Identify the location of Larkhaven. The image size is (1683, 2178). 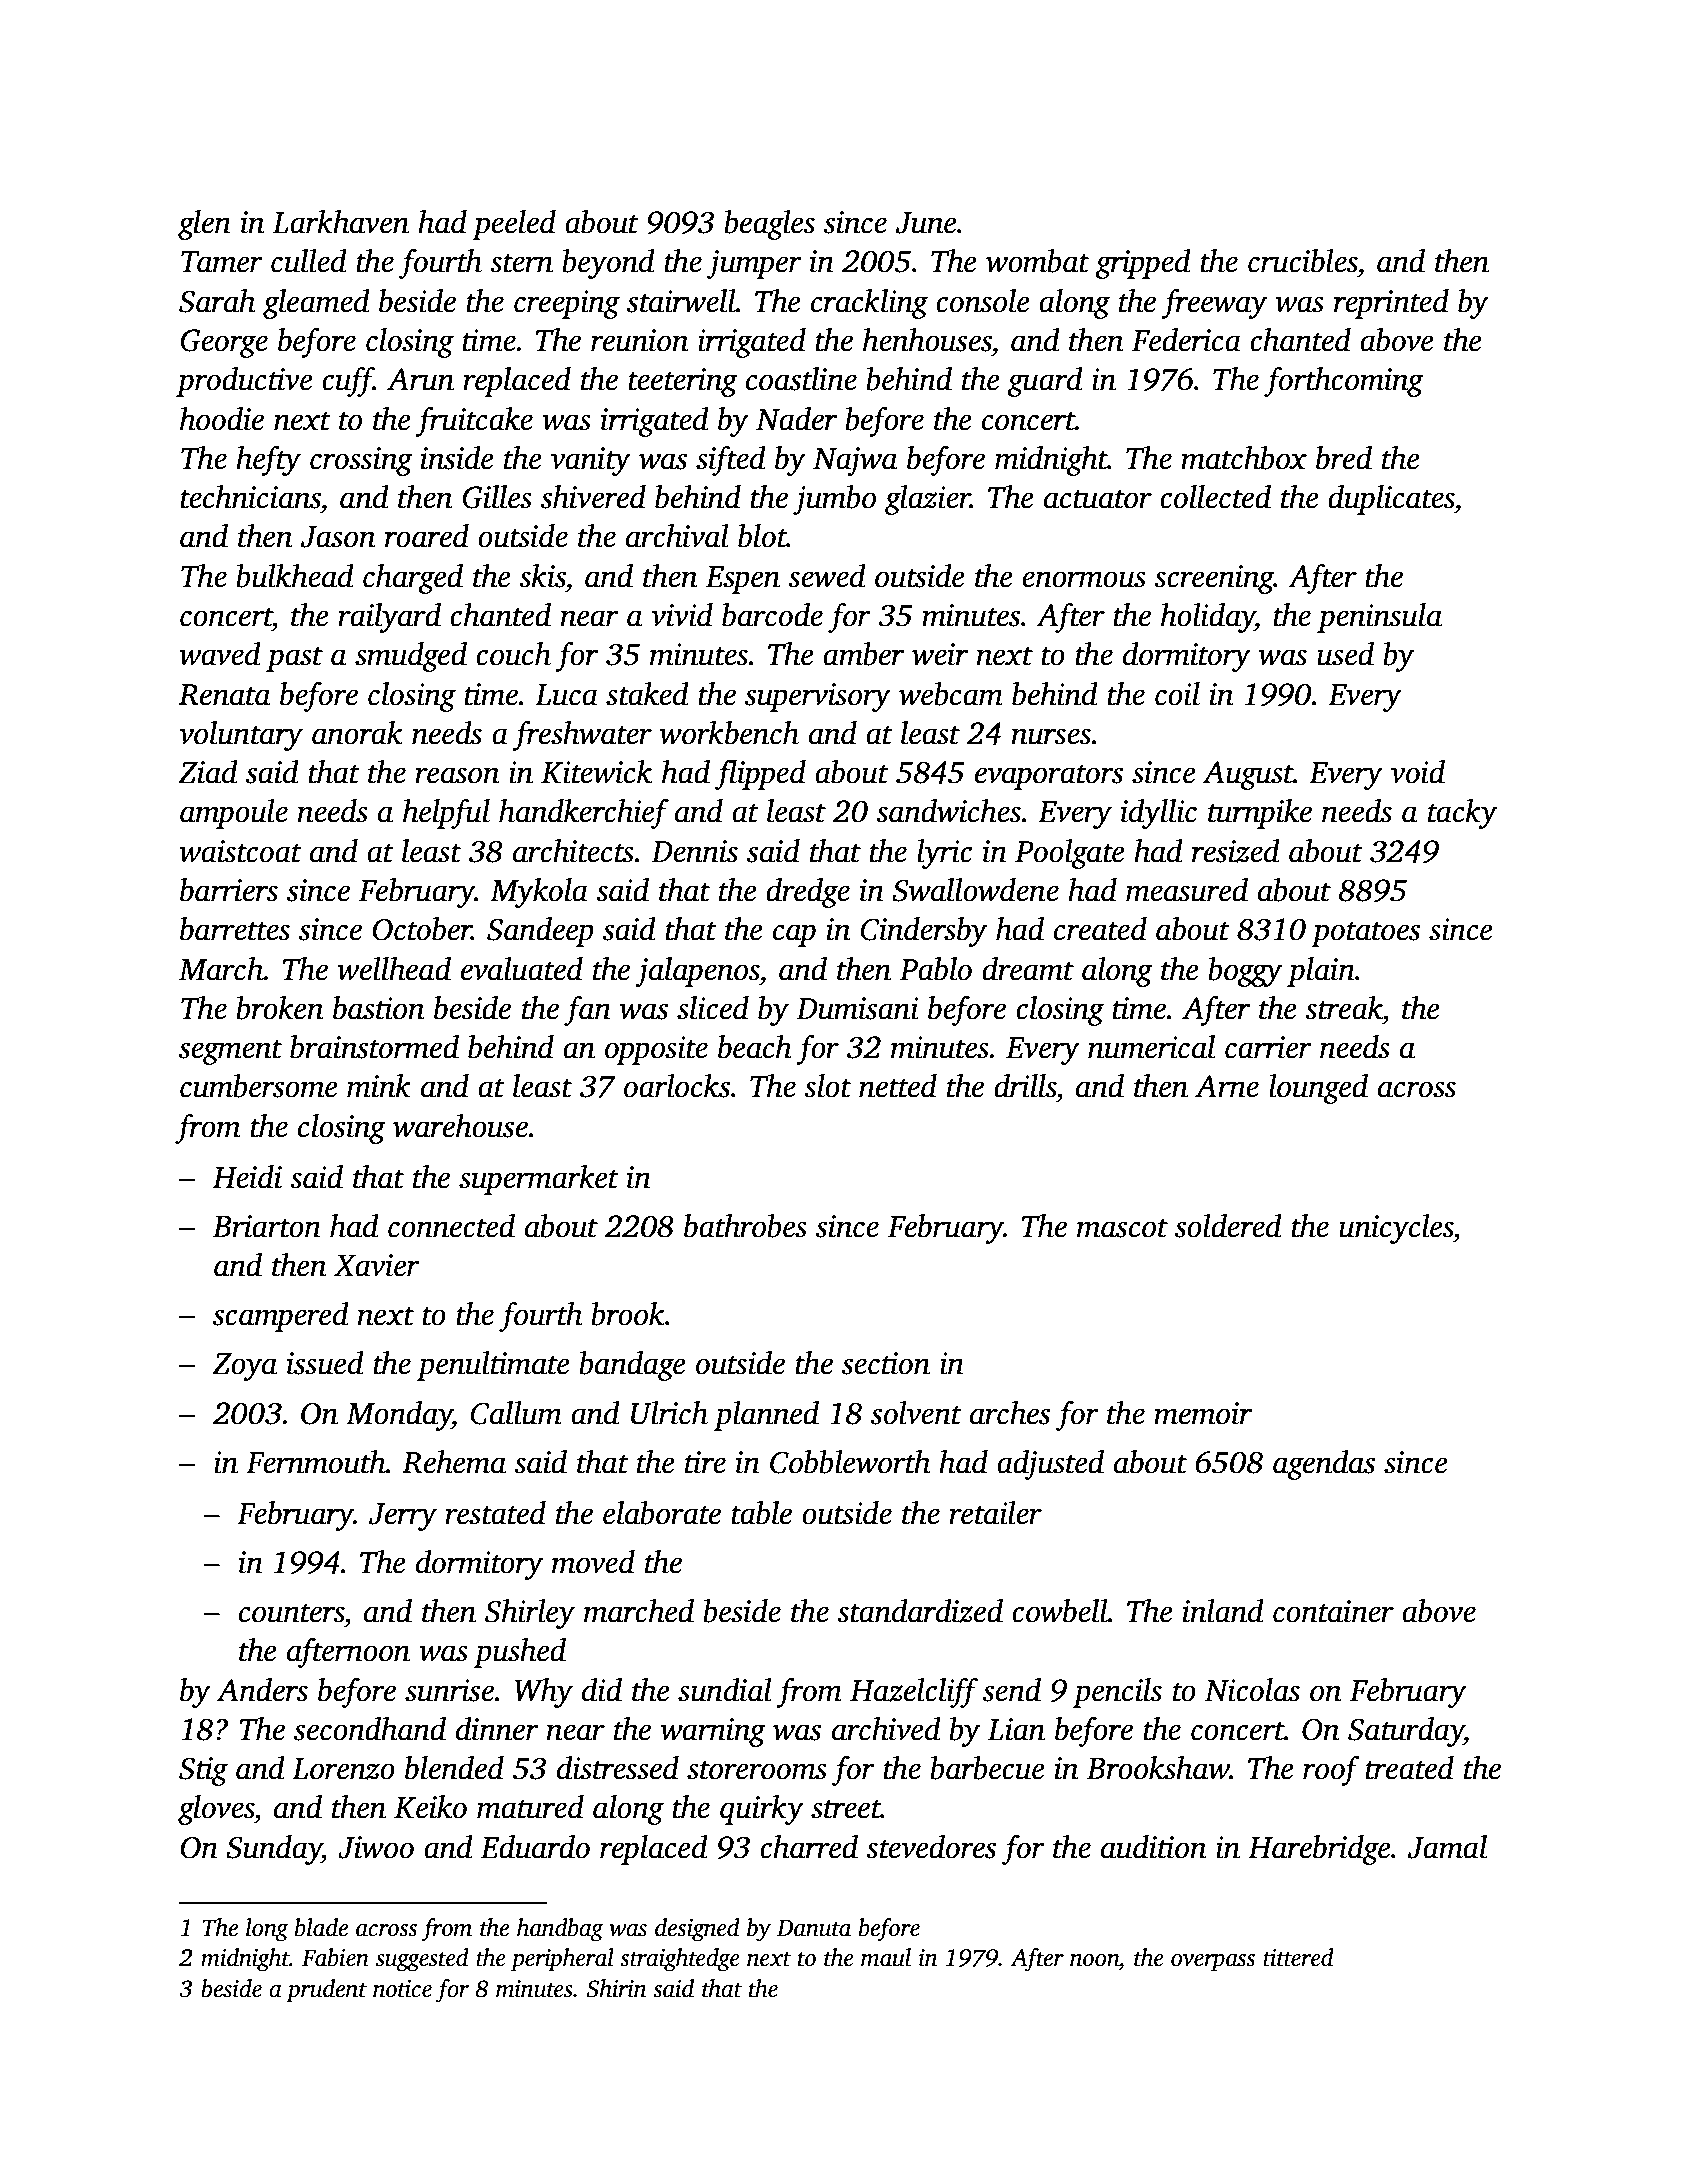
(341, 222).
